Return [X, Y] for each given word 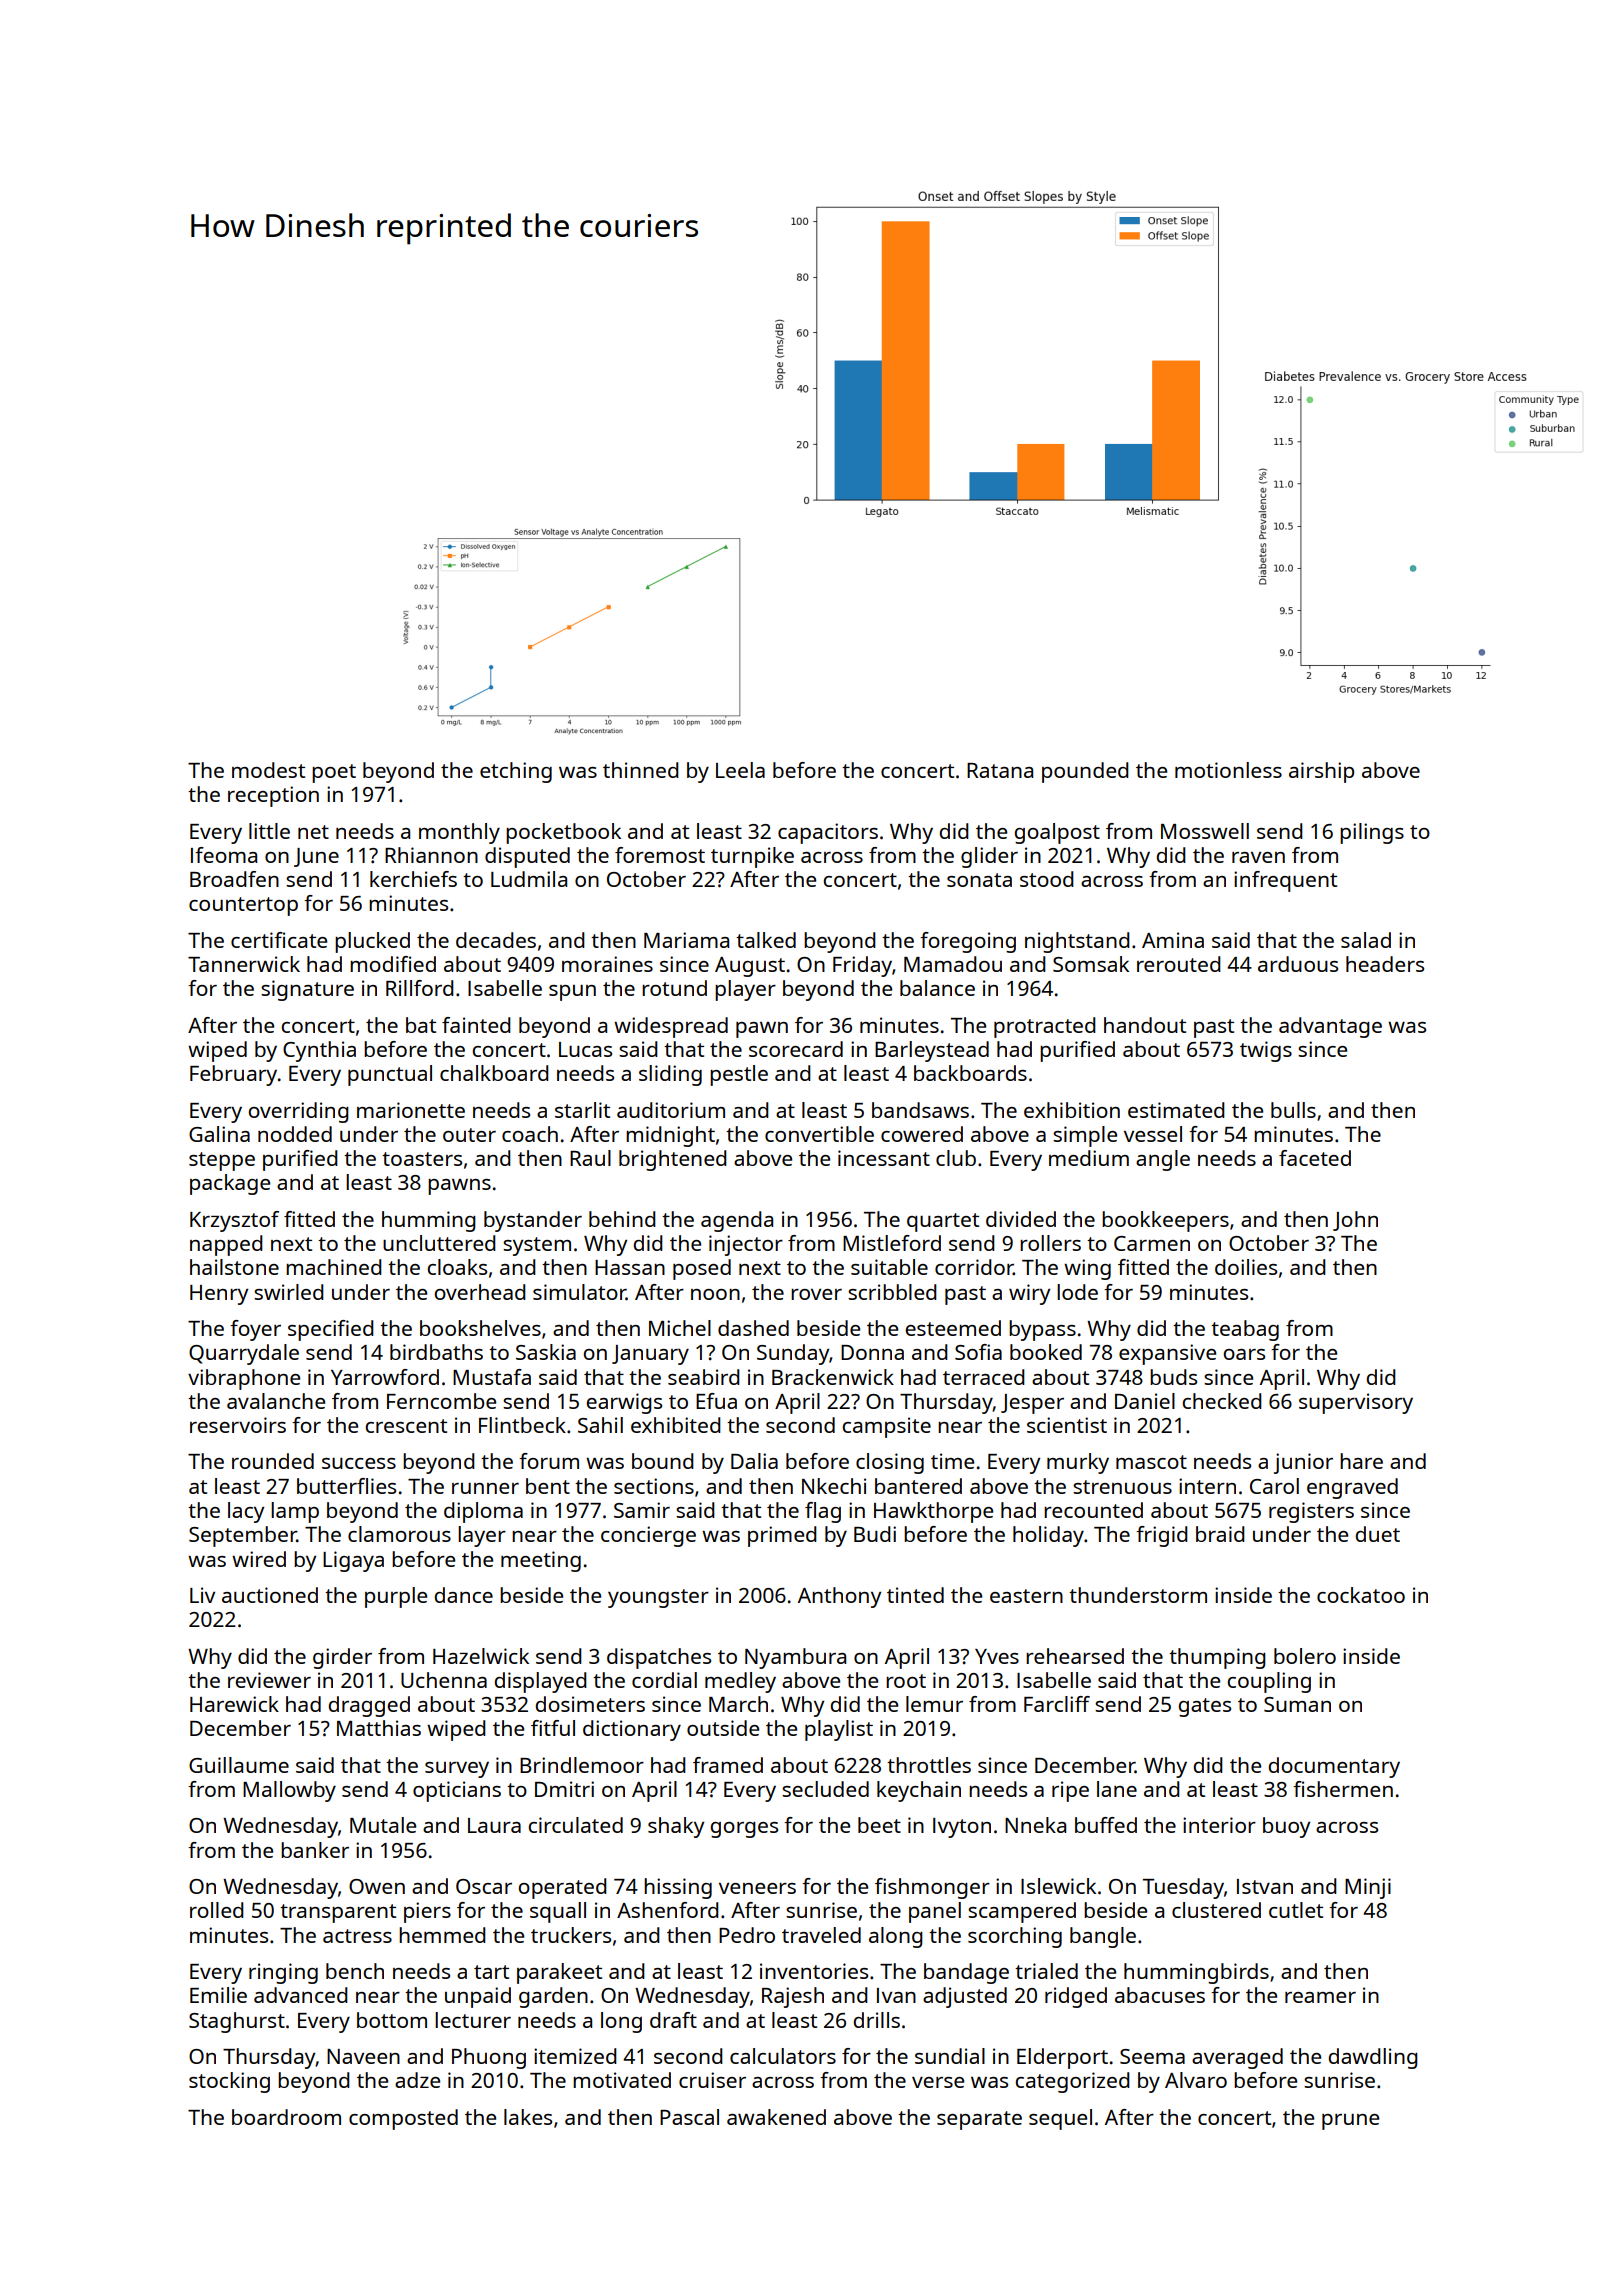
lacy [246, 1512]
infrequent [1285, 881]
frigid [1162, 1536]
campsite [886, 1427]
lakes [528, 2117]
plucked [372, 942]
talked [766, 940]
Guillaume [239, 1765]
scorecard [796, 1049]
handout [1145, 1025]
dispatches [659, 1658]
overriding [298, 1112]
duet [1377, 1534]
